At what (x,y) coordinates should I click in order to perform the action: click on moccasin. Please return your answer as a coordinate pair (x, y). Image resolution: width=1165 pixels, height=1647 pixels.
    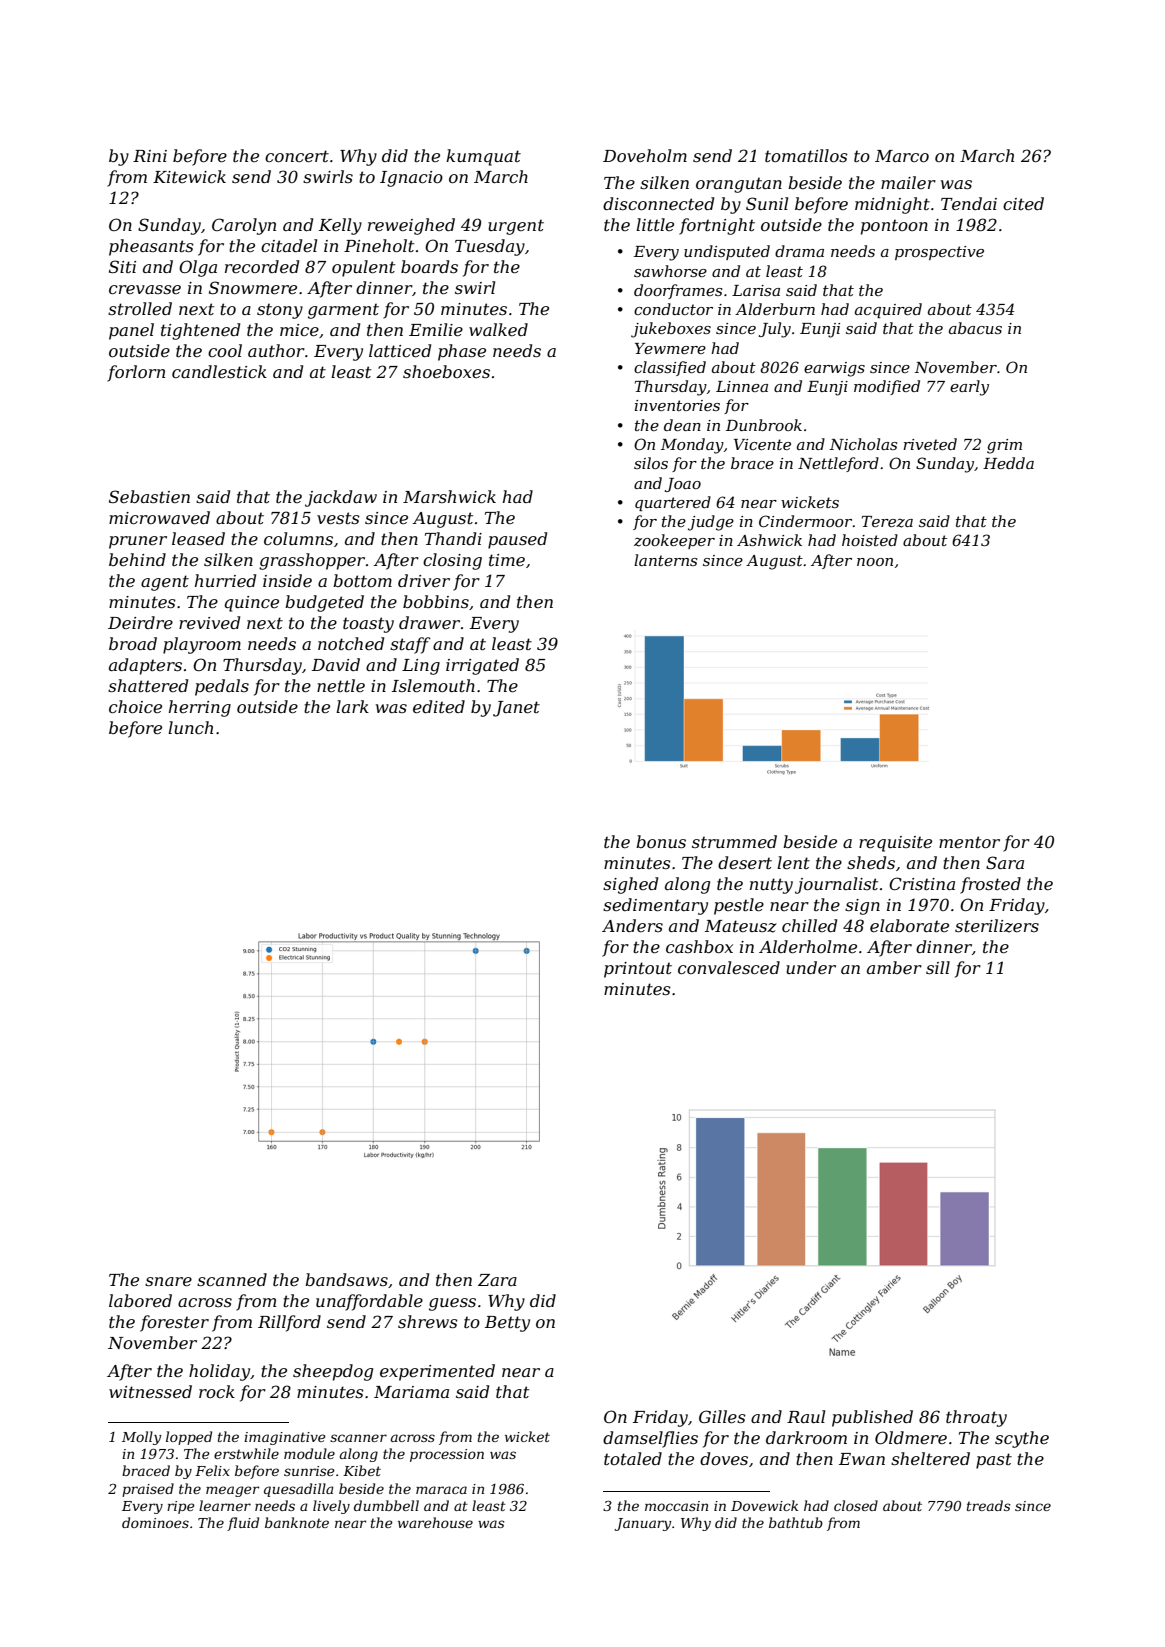
    Looking at the image, I should click on (676, 1506).
